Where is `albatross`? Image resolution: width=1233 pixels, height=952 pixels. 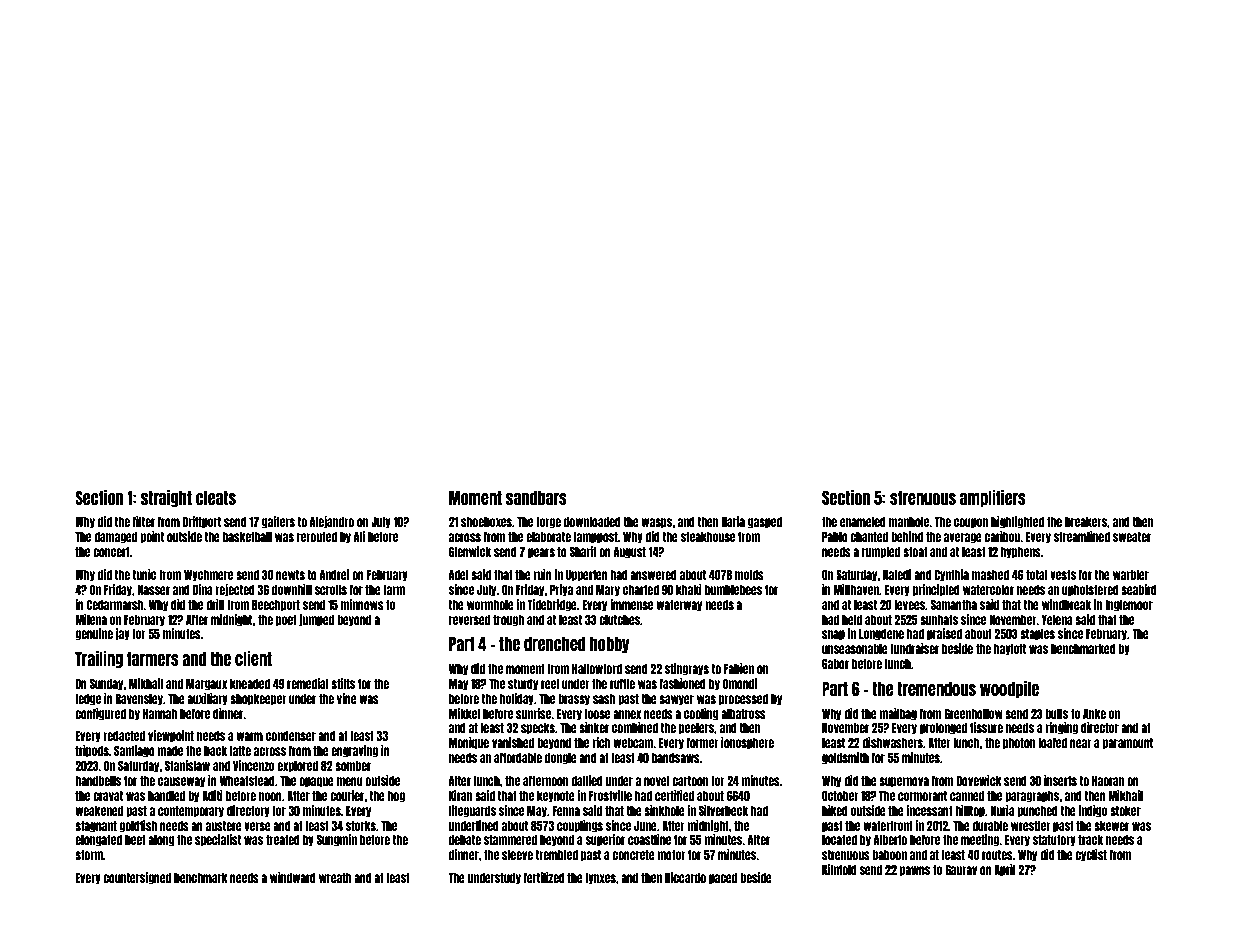 albatross is located at coordinates (743, 714).
